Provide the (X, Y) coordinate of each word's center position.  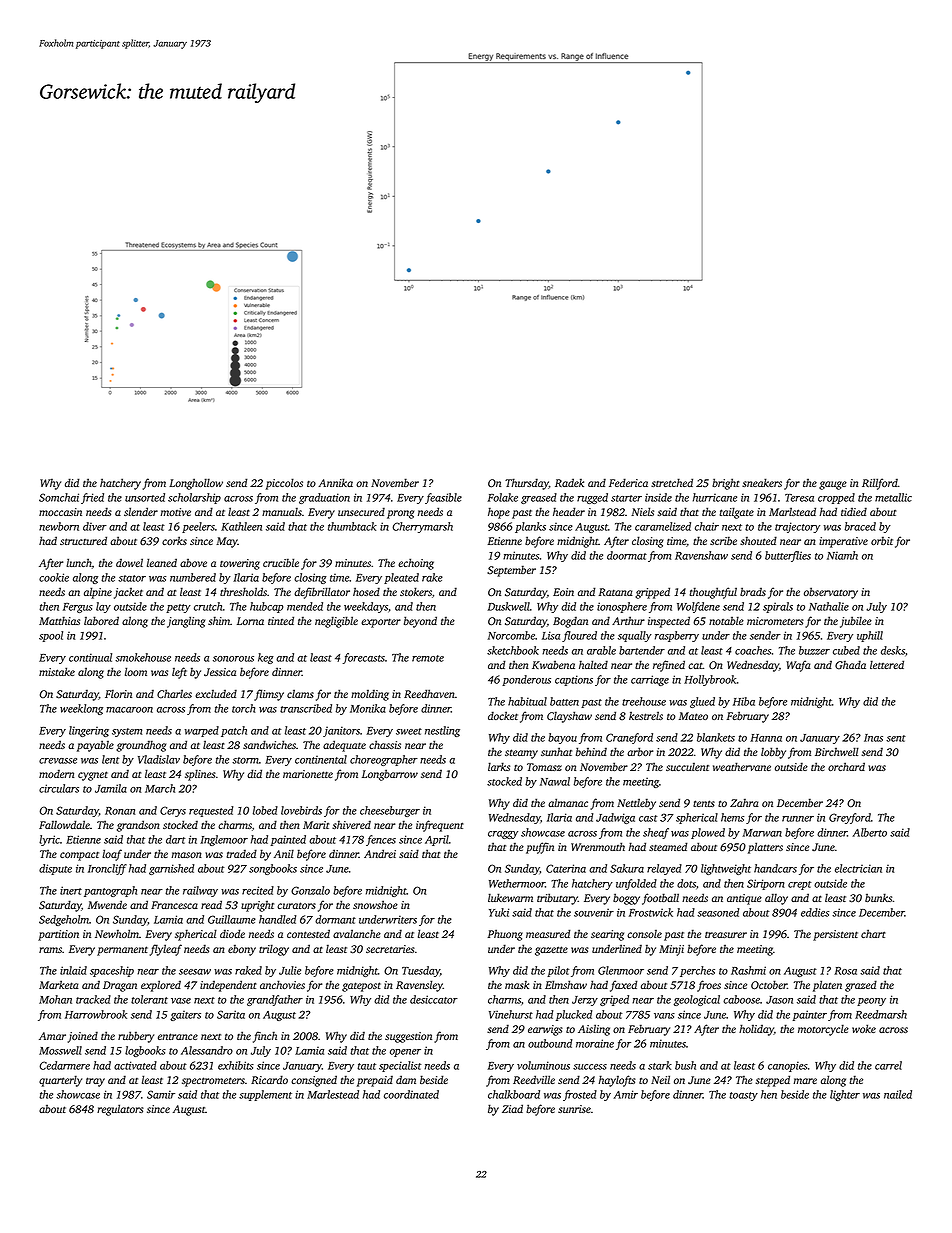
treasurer (726, 935)
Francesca (174, 905)
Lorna (250, 621)
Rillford (880, 484)
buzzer (814, 650)
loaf (112, 855)
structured (83, 540)
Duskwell (509, 606)
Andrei (380, 853)
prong (400, 514)
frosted (580, 1095)
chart (873, 933)
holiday (756, 1030)
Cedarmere (64, 1065)
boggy (626, 899)
